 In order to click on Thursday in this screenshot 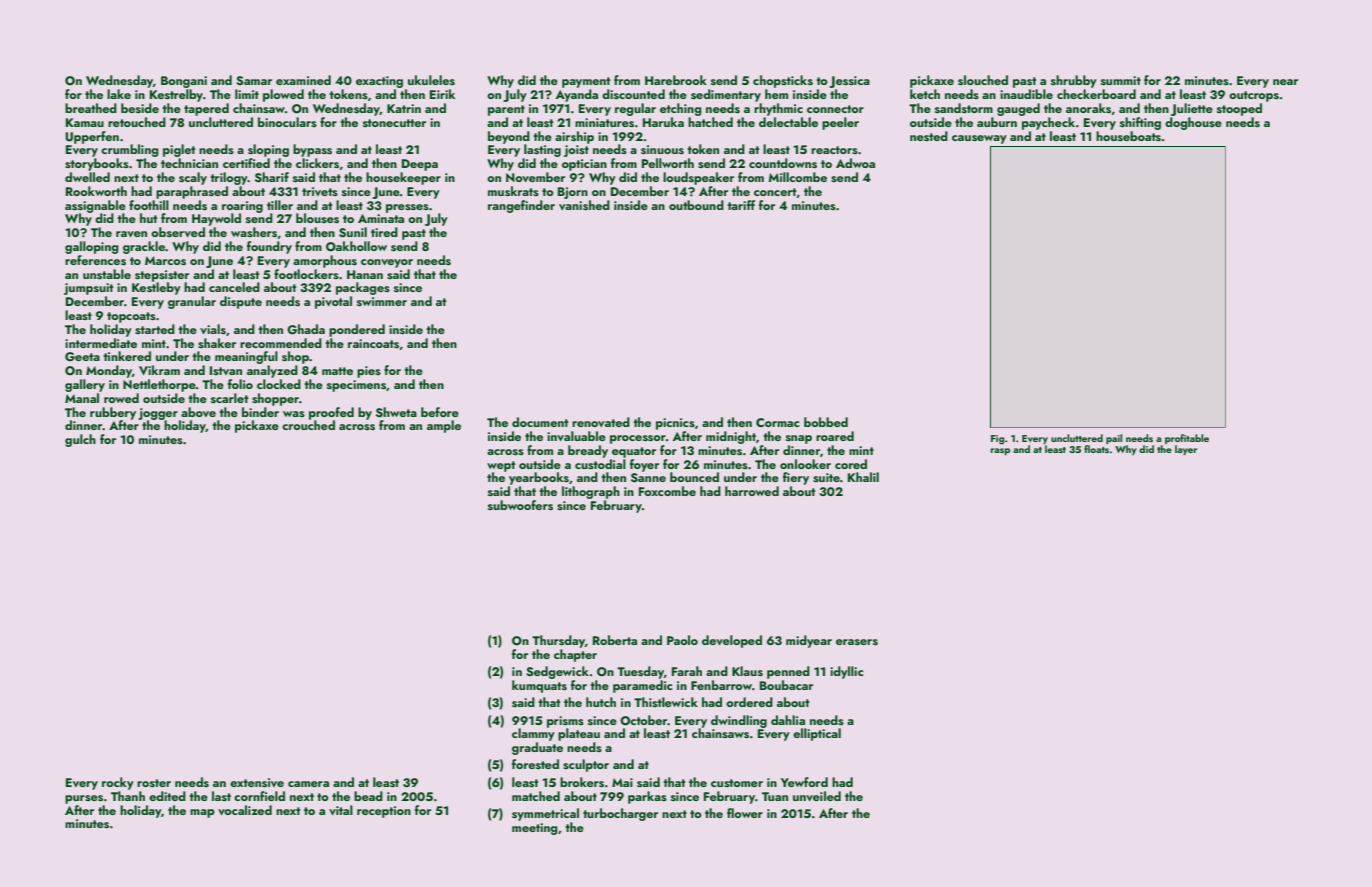, I will do `click(558, 641)`.
